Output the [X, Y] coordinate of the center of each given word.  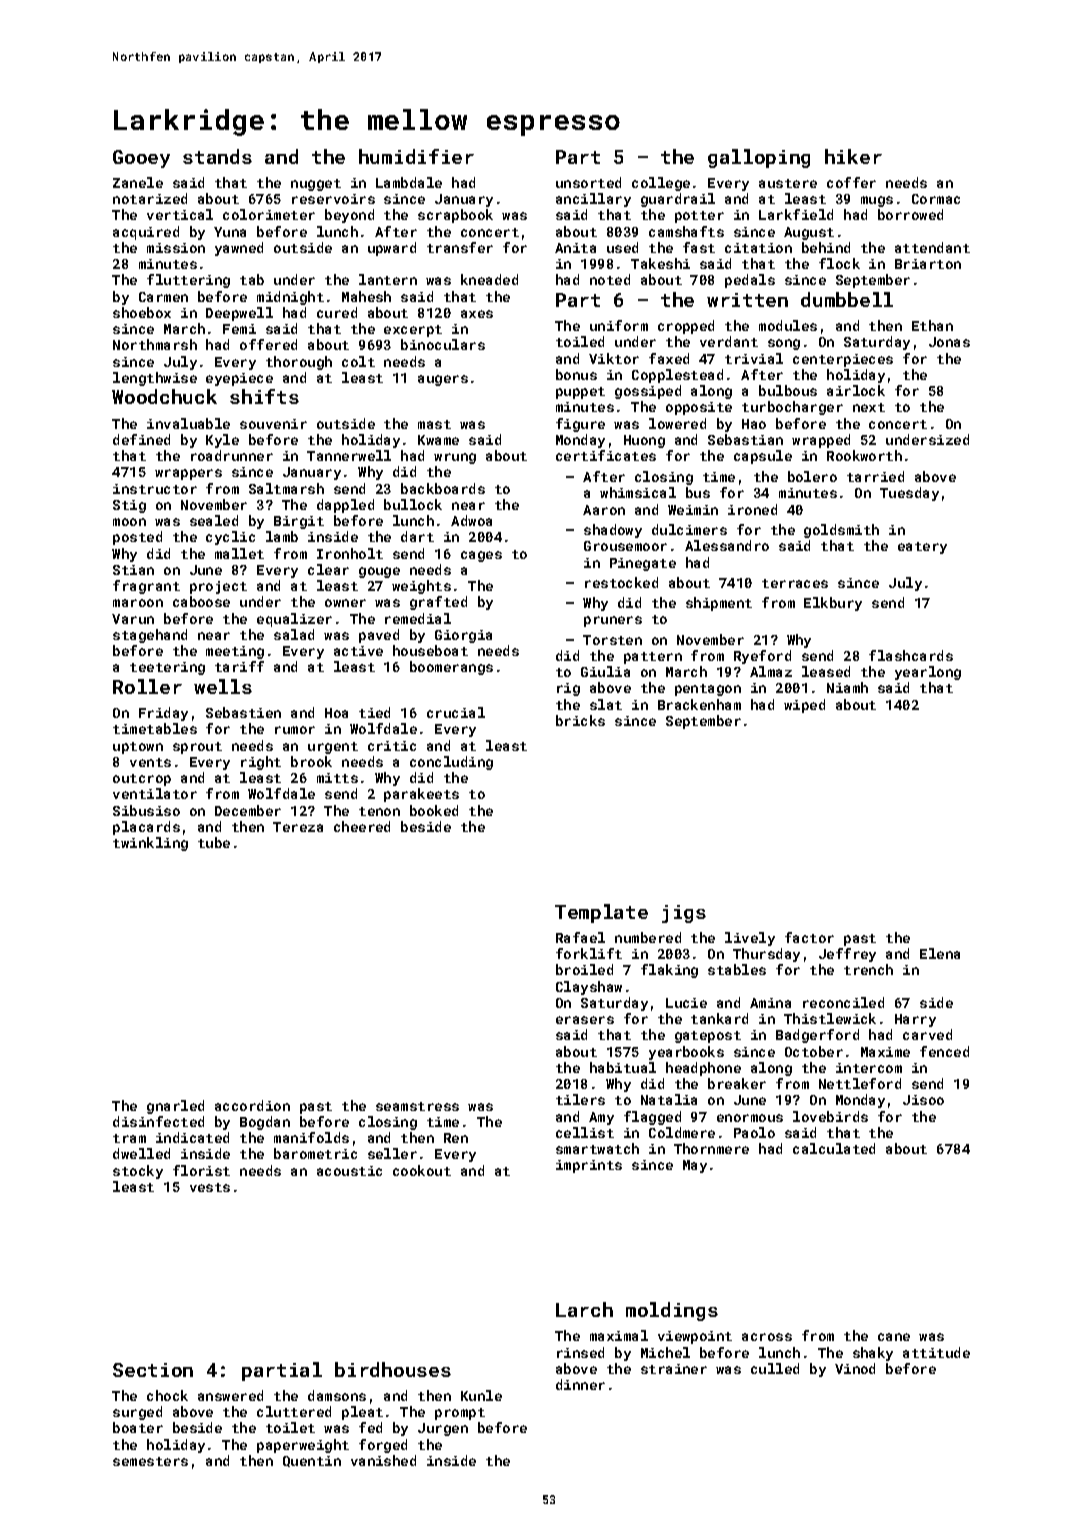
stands [217, 156]
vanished [383, 1460]
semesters [150, 1461]
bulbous [788, 390]
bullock [413, 504]
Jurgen [443, 1429]
